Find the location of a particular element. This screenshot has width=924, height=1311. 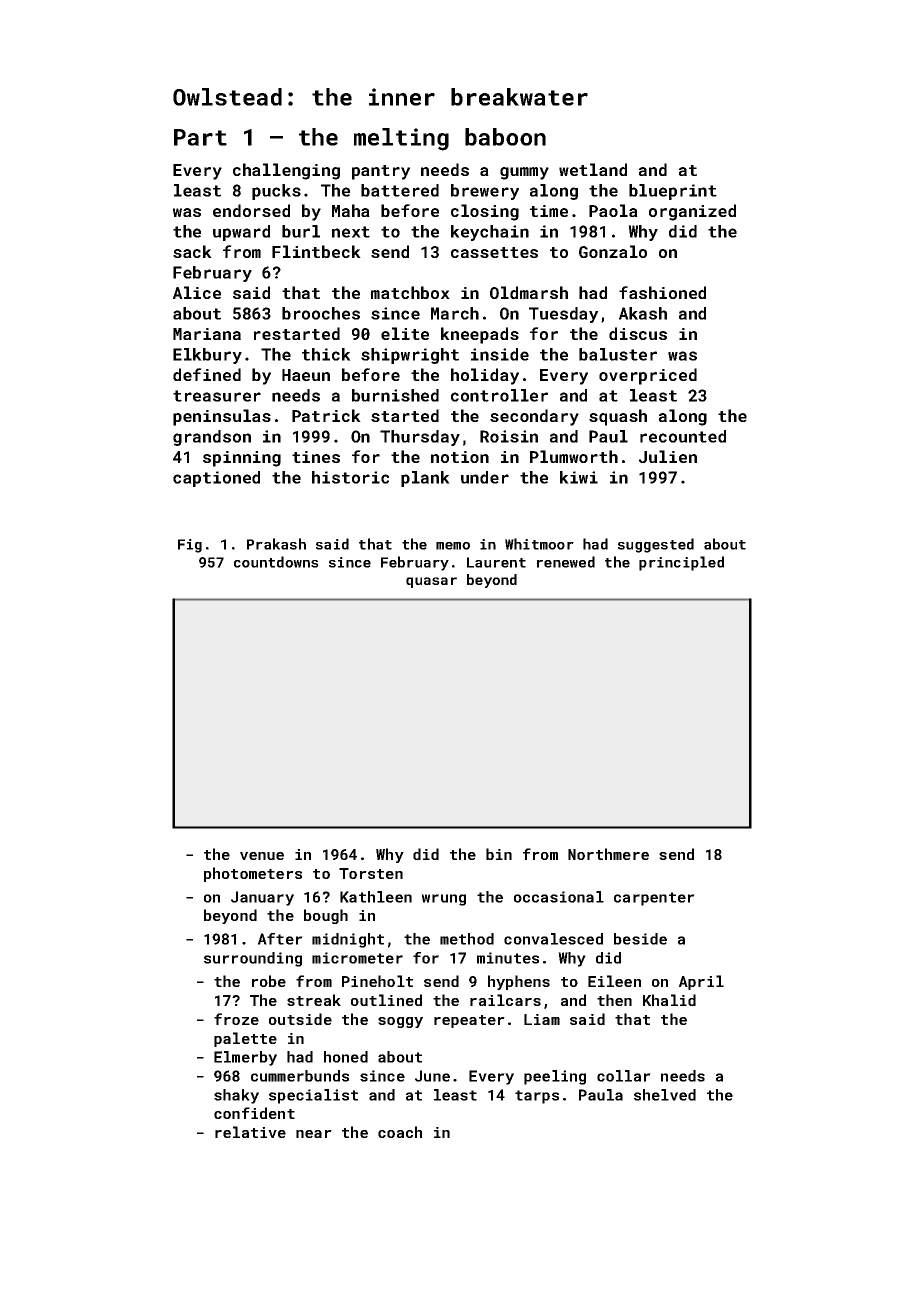

wetland is located at coordinates (593, 169).
